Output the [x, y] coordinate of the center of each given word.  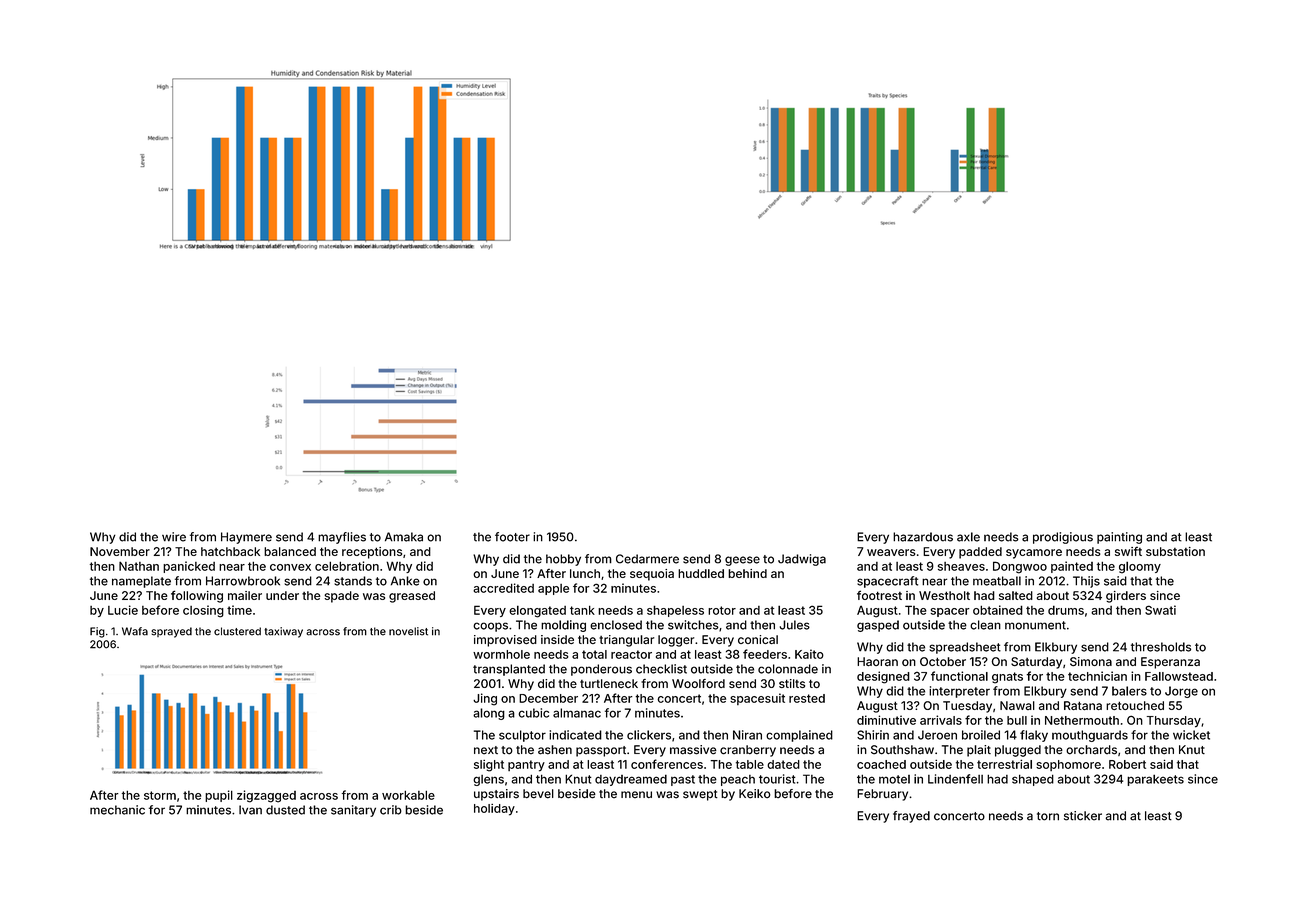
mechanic [117, 810]
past [683, 780]
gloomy [1140, 567]
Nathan [139, 566]
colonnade [788, 669]
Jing [485, 699]
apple [553, 589]
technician [1097, 676]
